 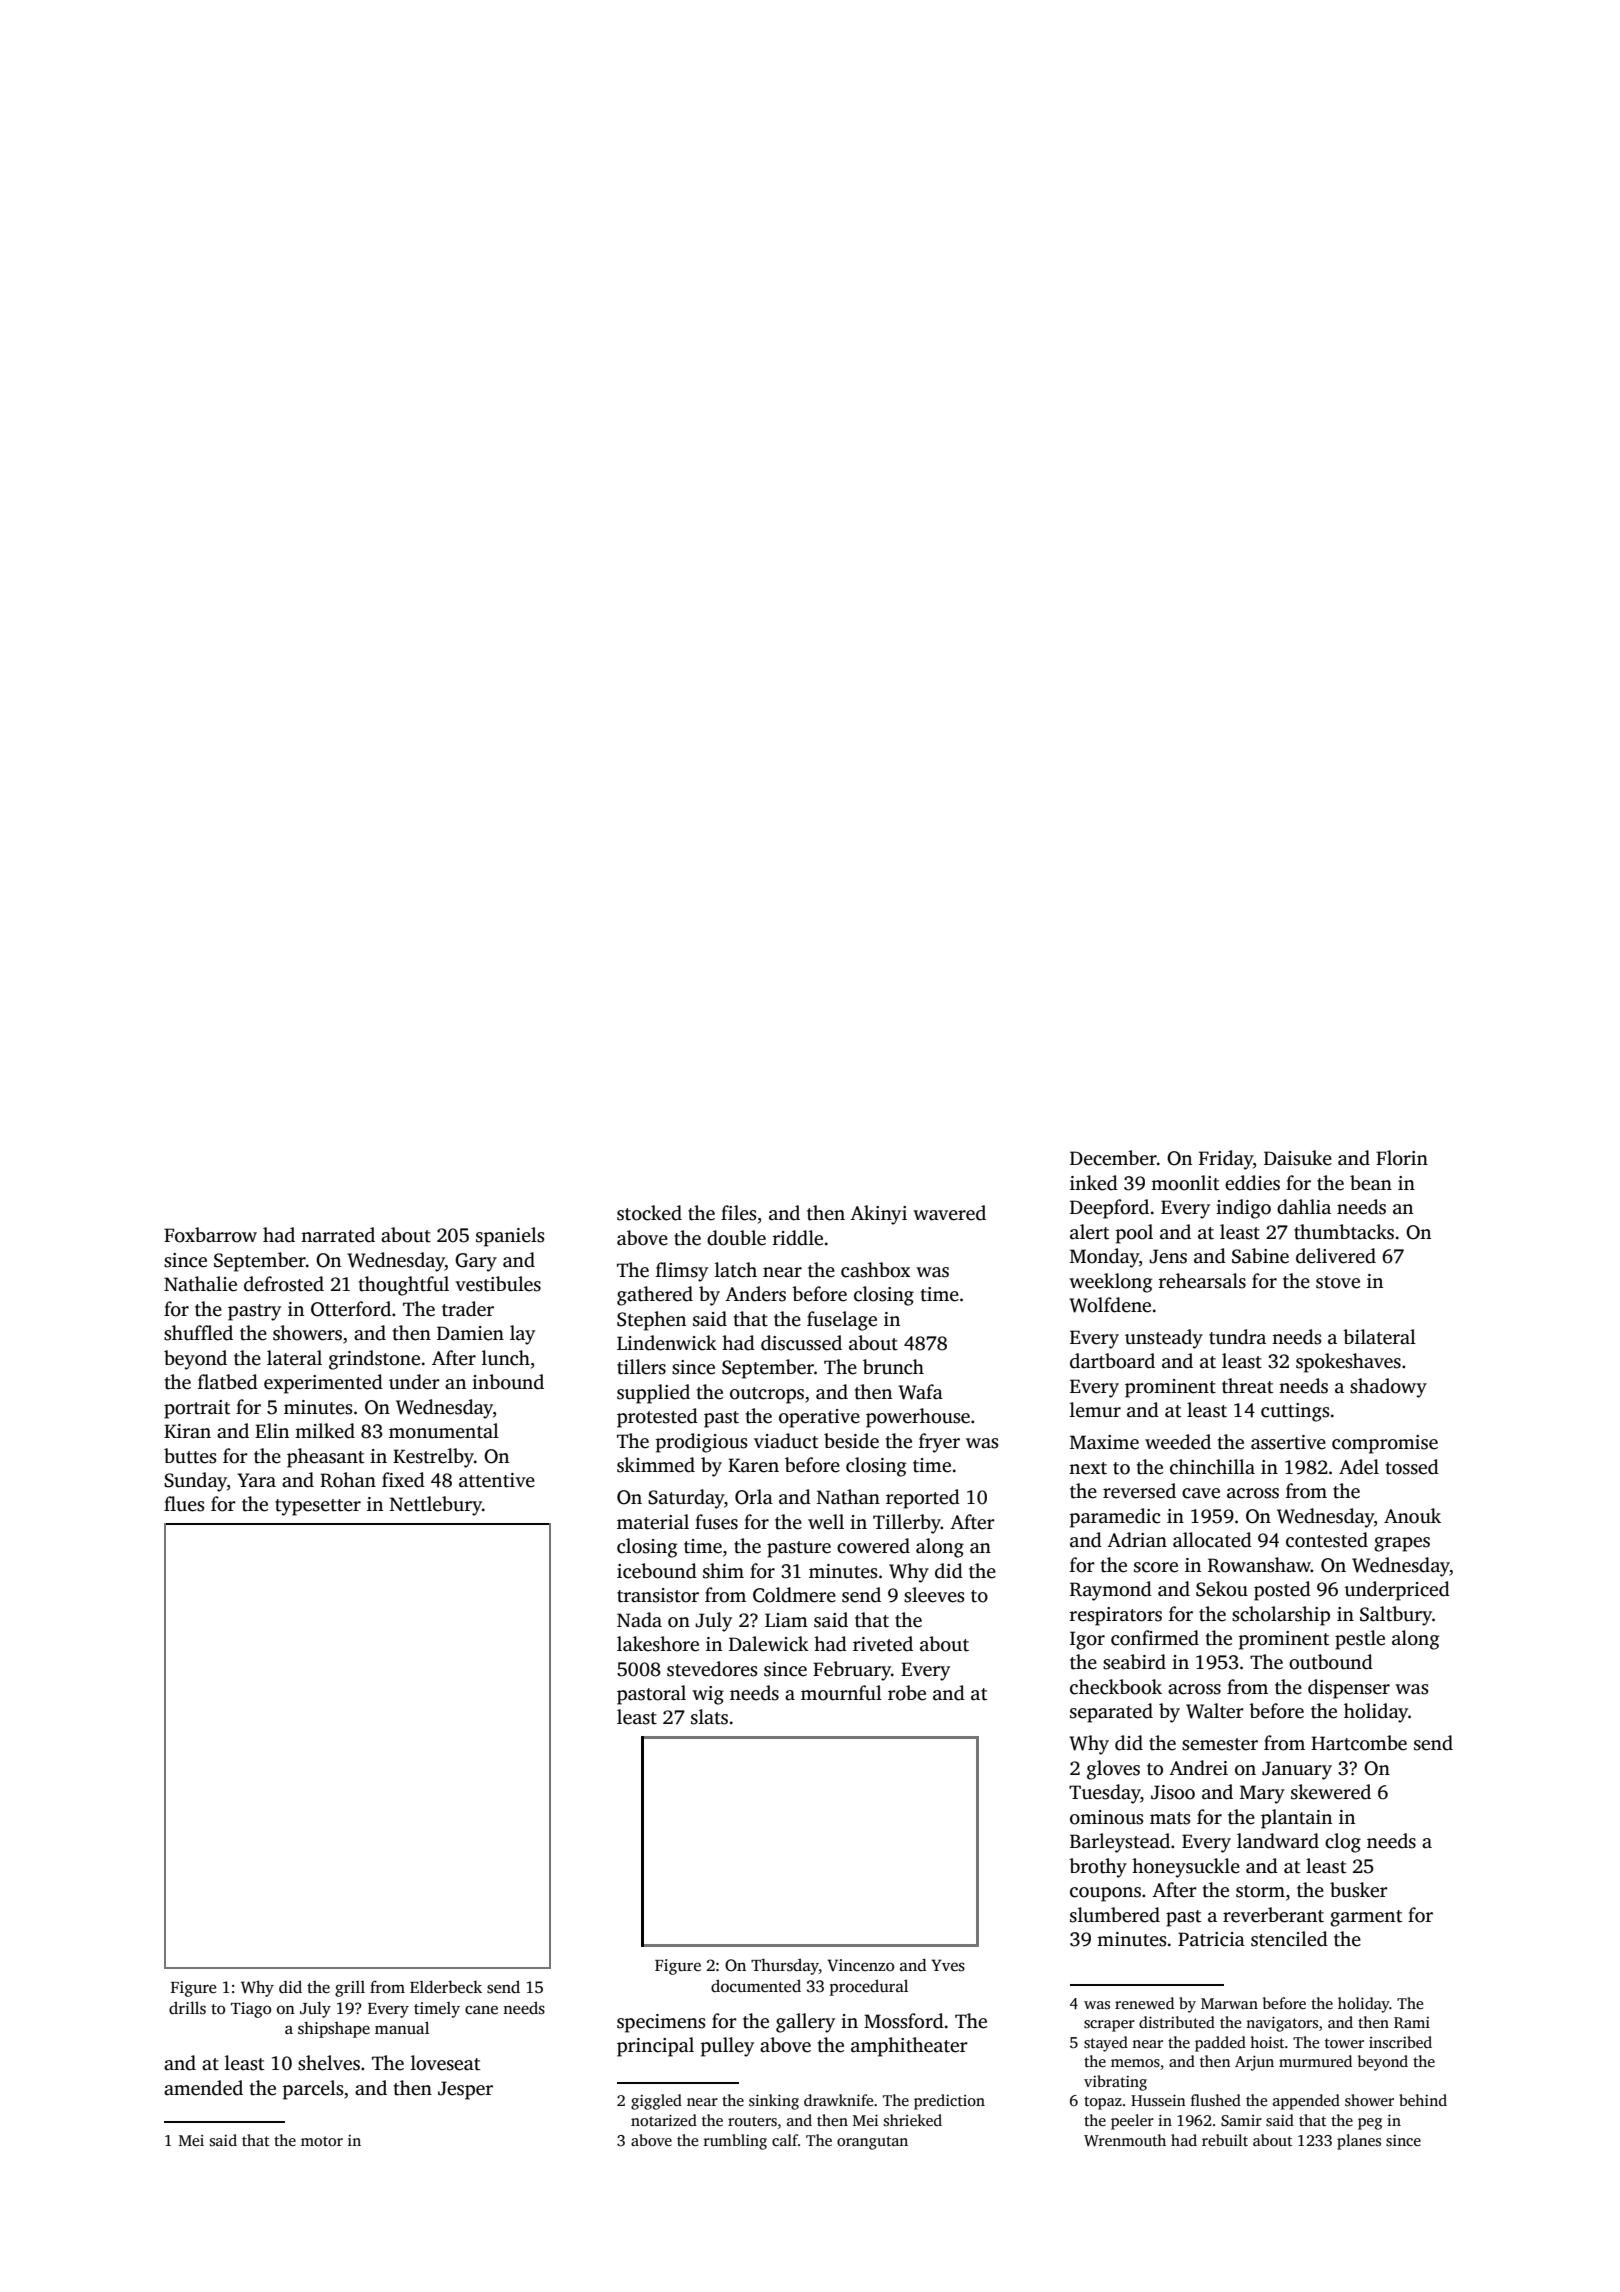 I want to click on narrated, so click(x=338, y=1235).
